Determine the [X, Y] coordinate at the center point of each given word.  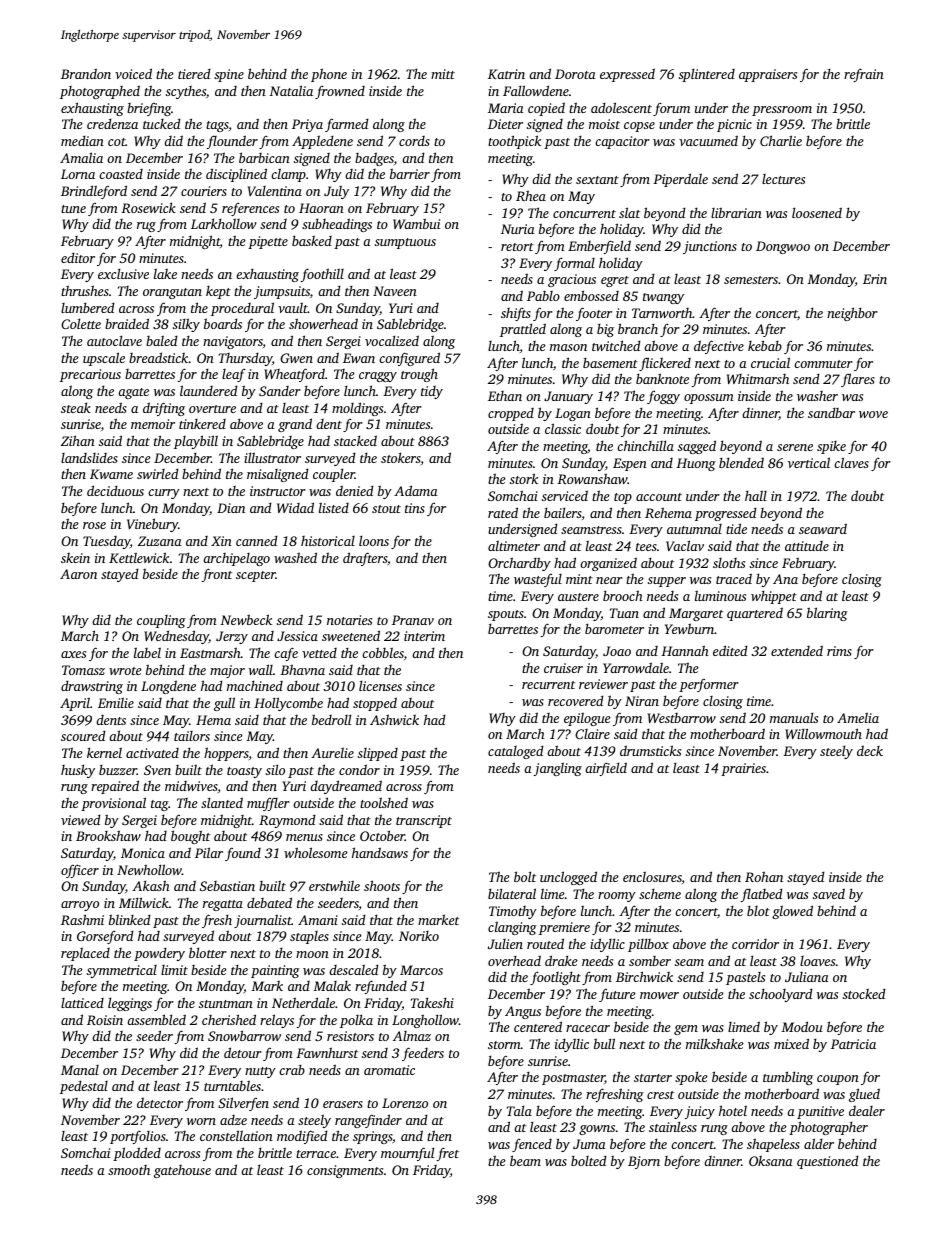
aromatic [389, 1070]
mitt [443, 74]
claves [851, 462]
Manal [80, 1070]
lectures [783, 179]
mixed [791, 1043]
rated [503, 512]
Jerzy [232, 637]
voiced [133, 73]
